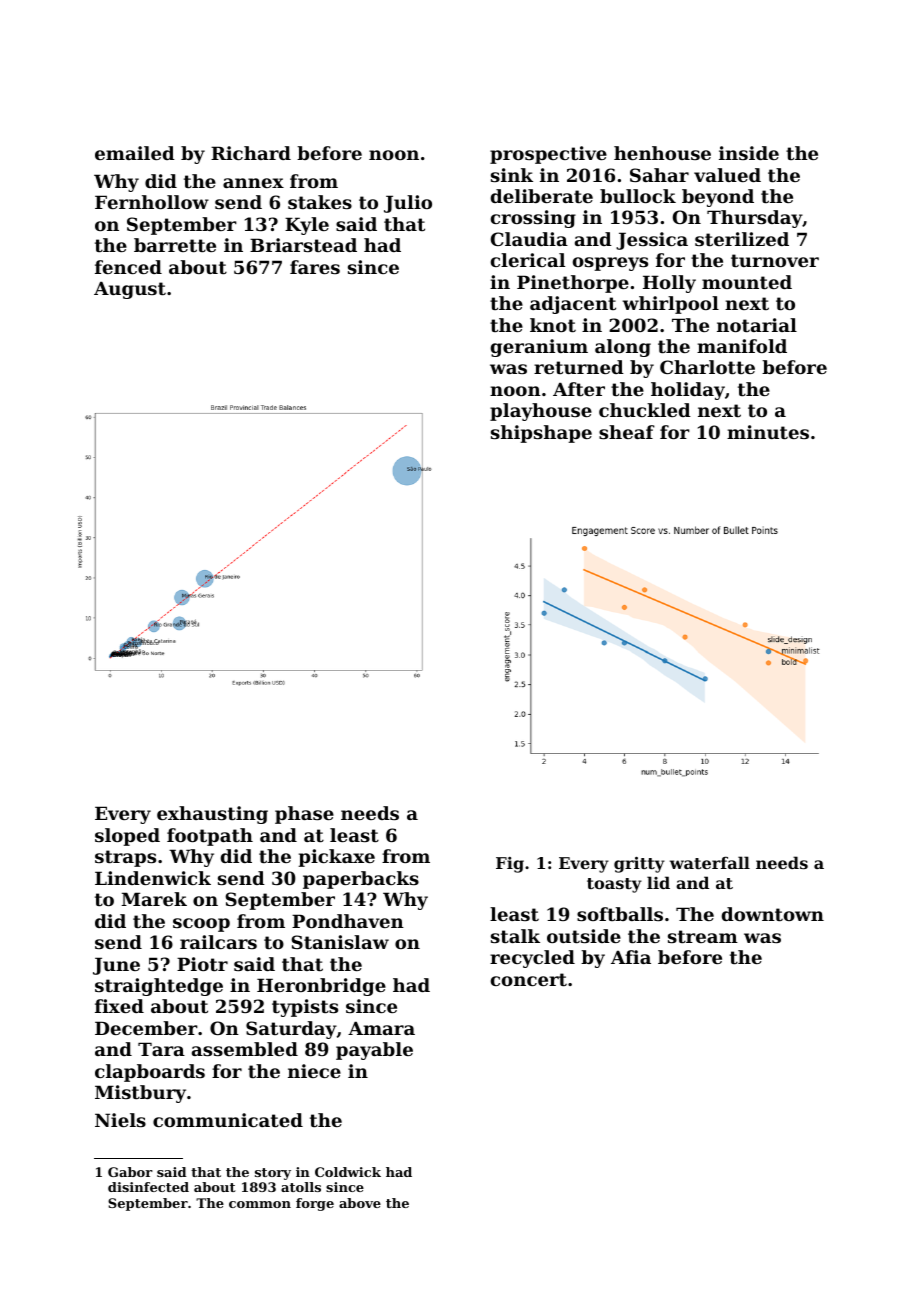 This page has height=1311, width=924. What do you see at coordinates (304, 815) in the page?
I see `phase` at bounding box center [304, 815].
